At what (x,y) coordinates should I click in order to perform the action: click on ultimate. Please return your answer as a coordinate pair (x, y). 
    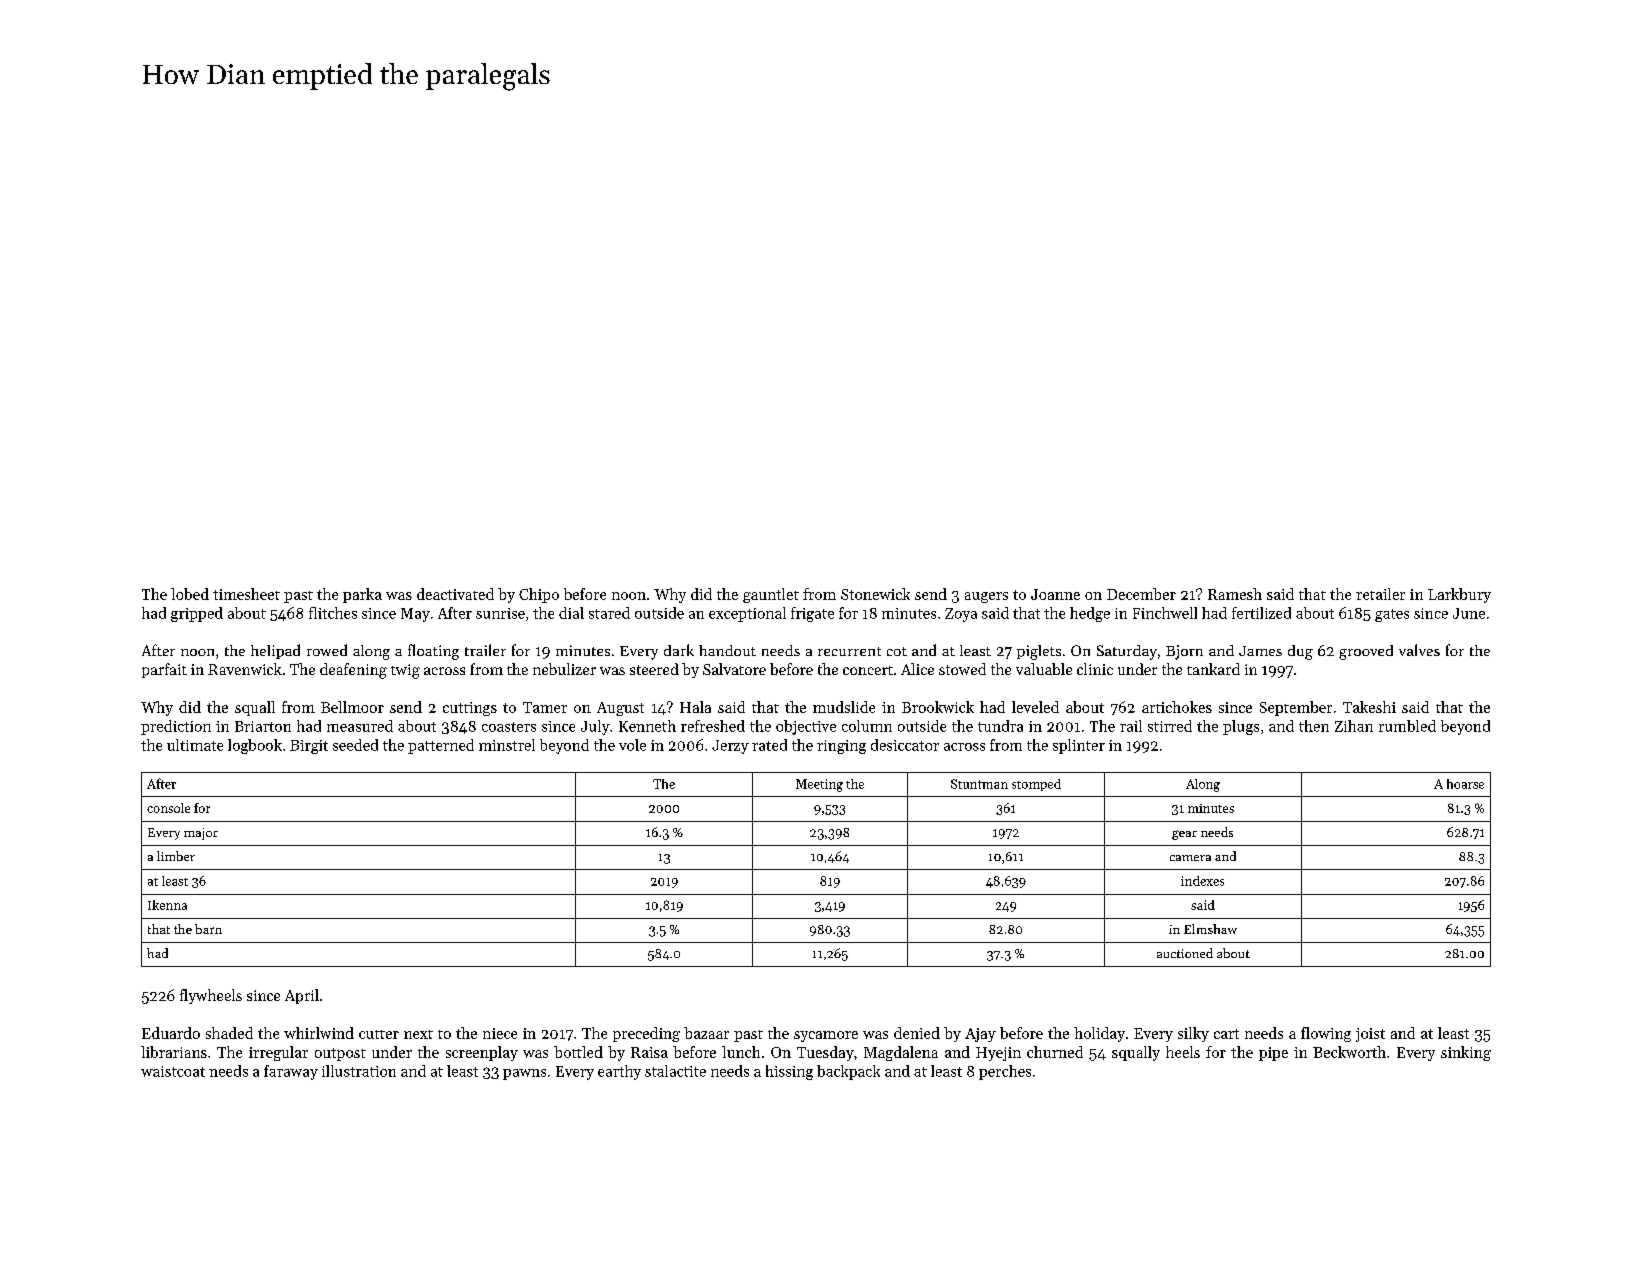
    Looking at the image, I should click on (195, 745).
